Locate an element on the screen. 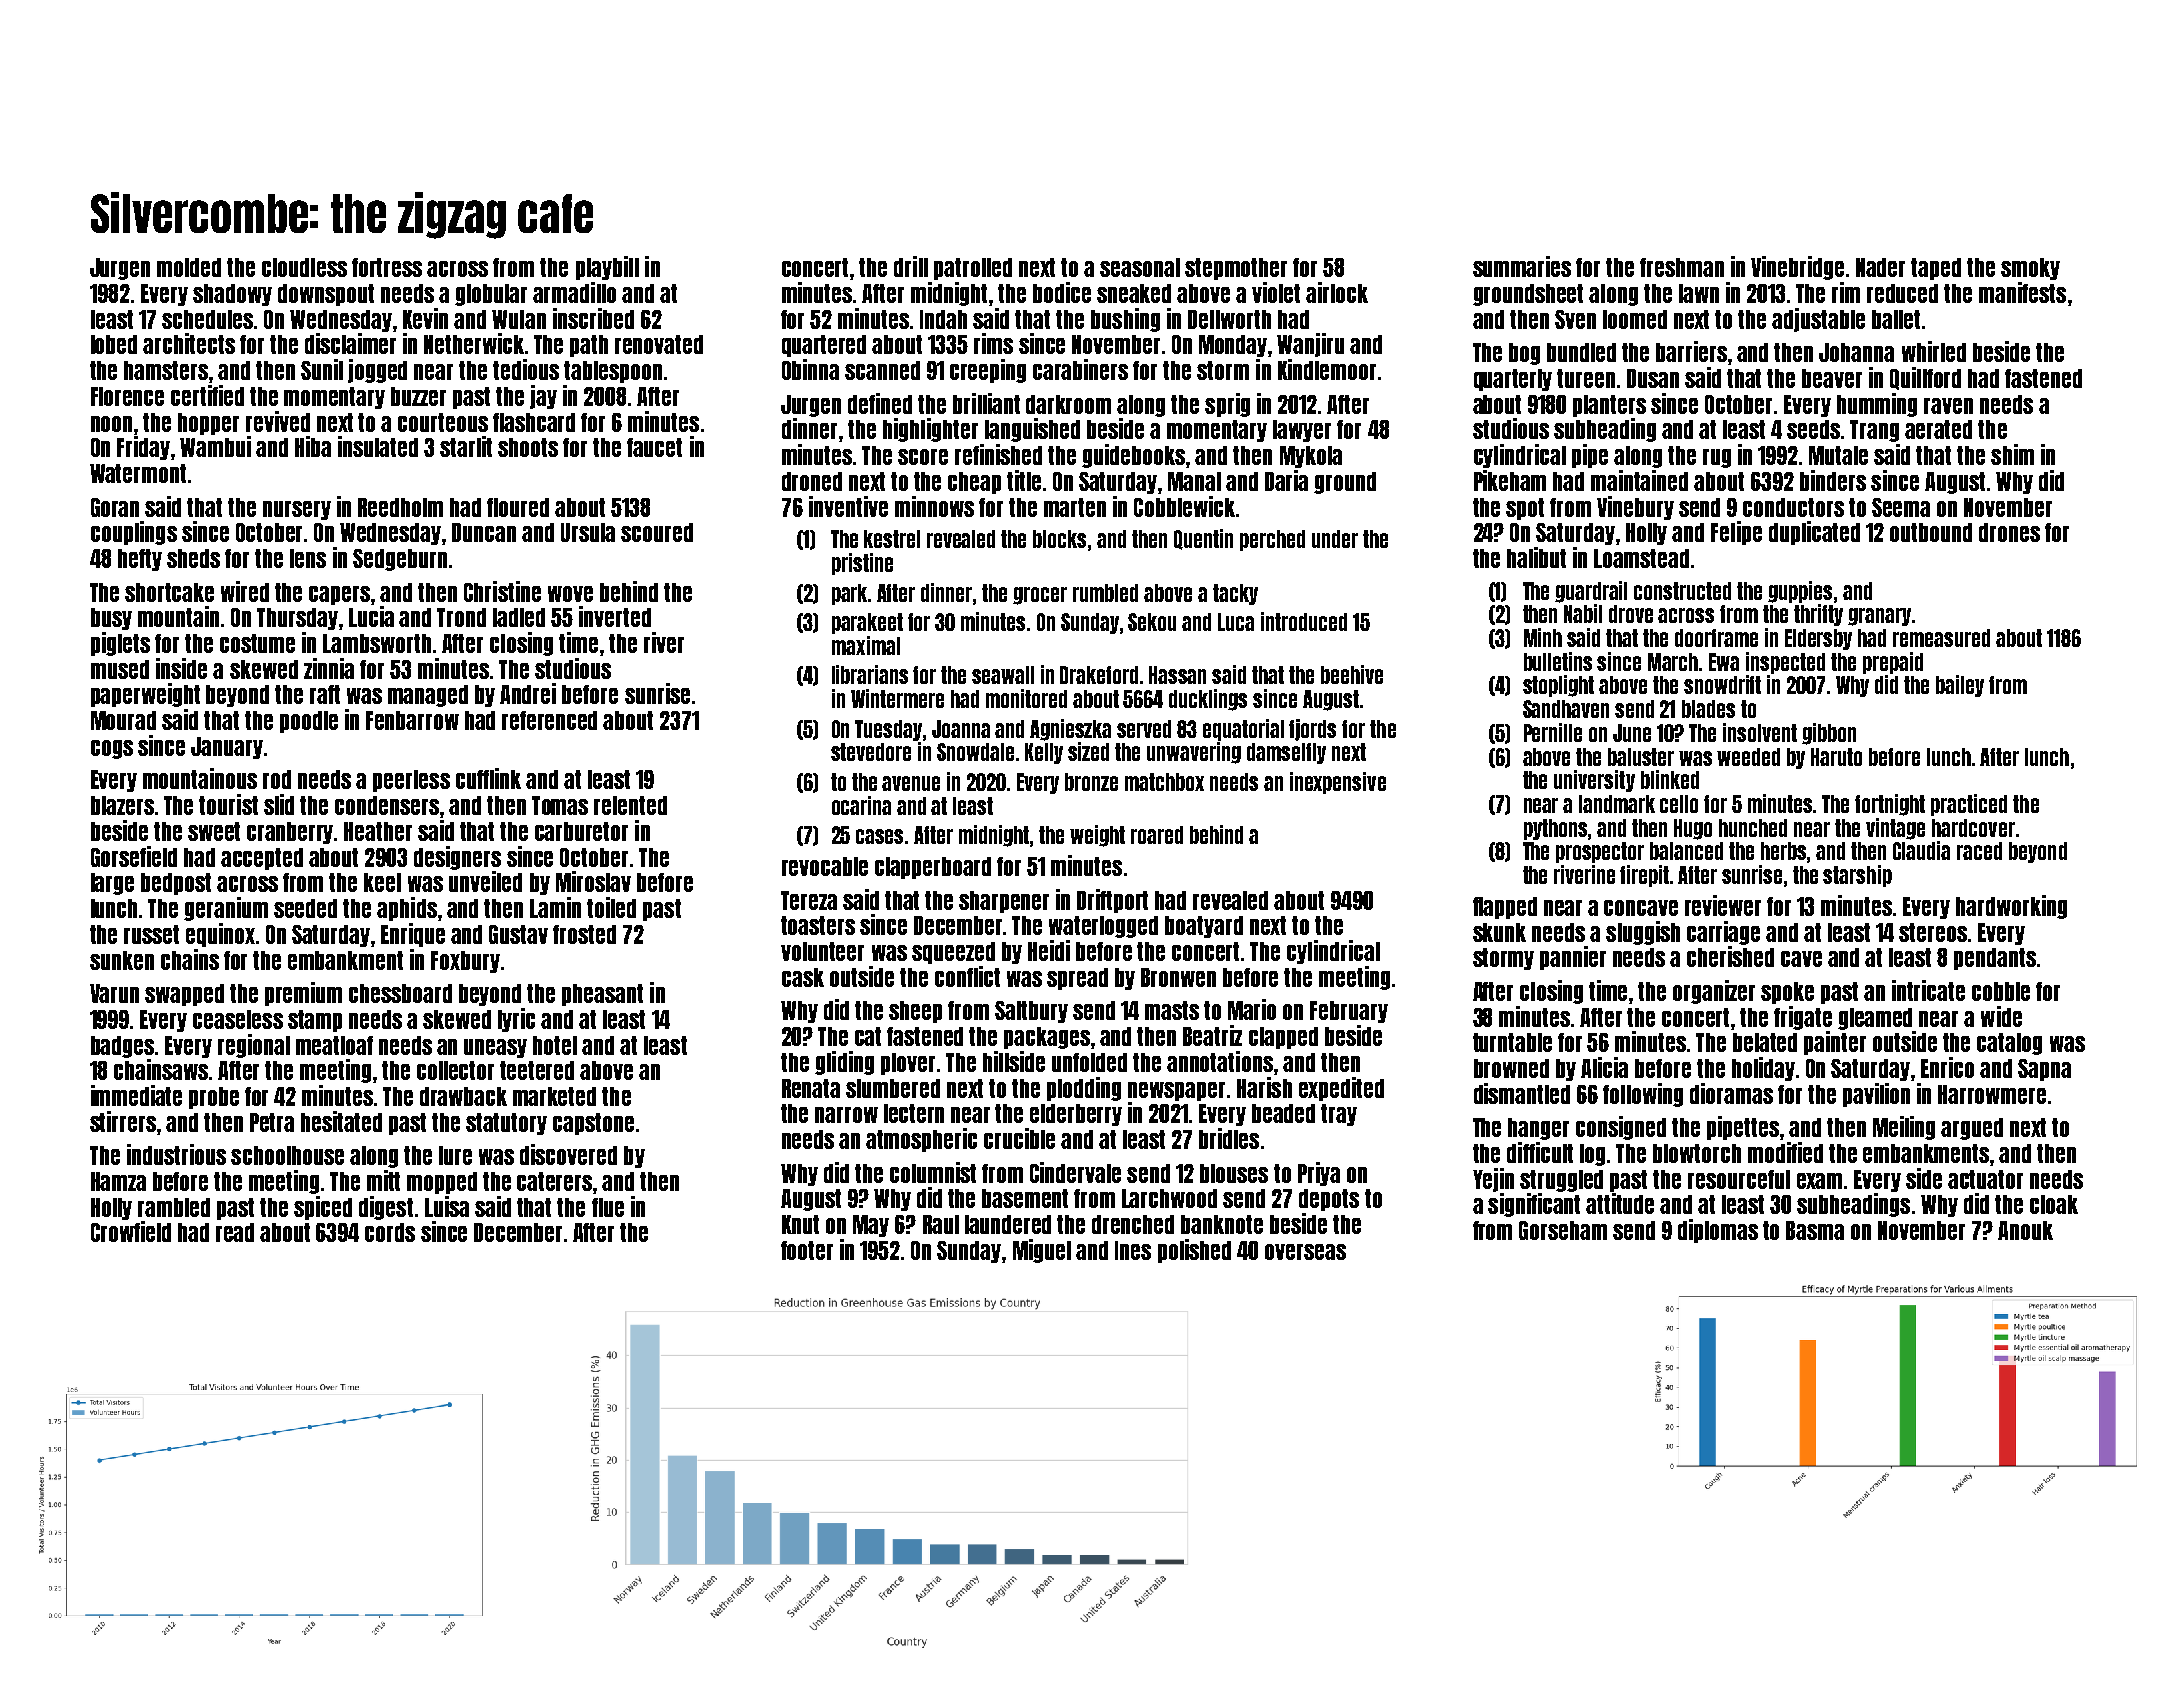 Image resolution: width=2178 pixels, height=1683 pixels. doorframe is located at coordinates (1716, 638).
